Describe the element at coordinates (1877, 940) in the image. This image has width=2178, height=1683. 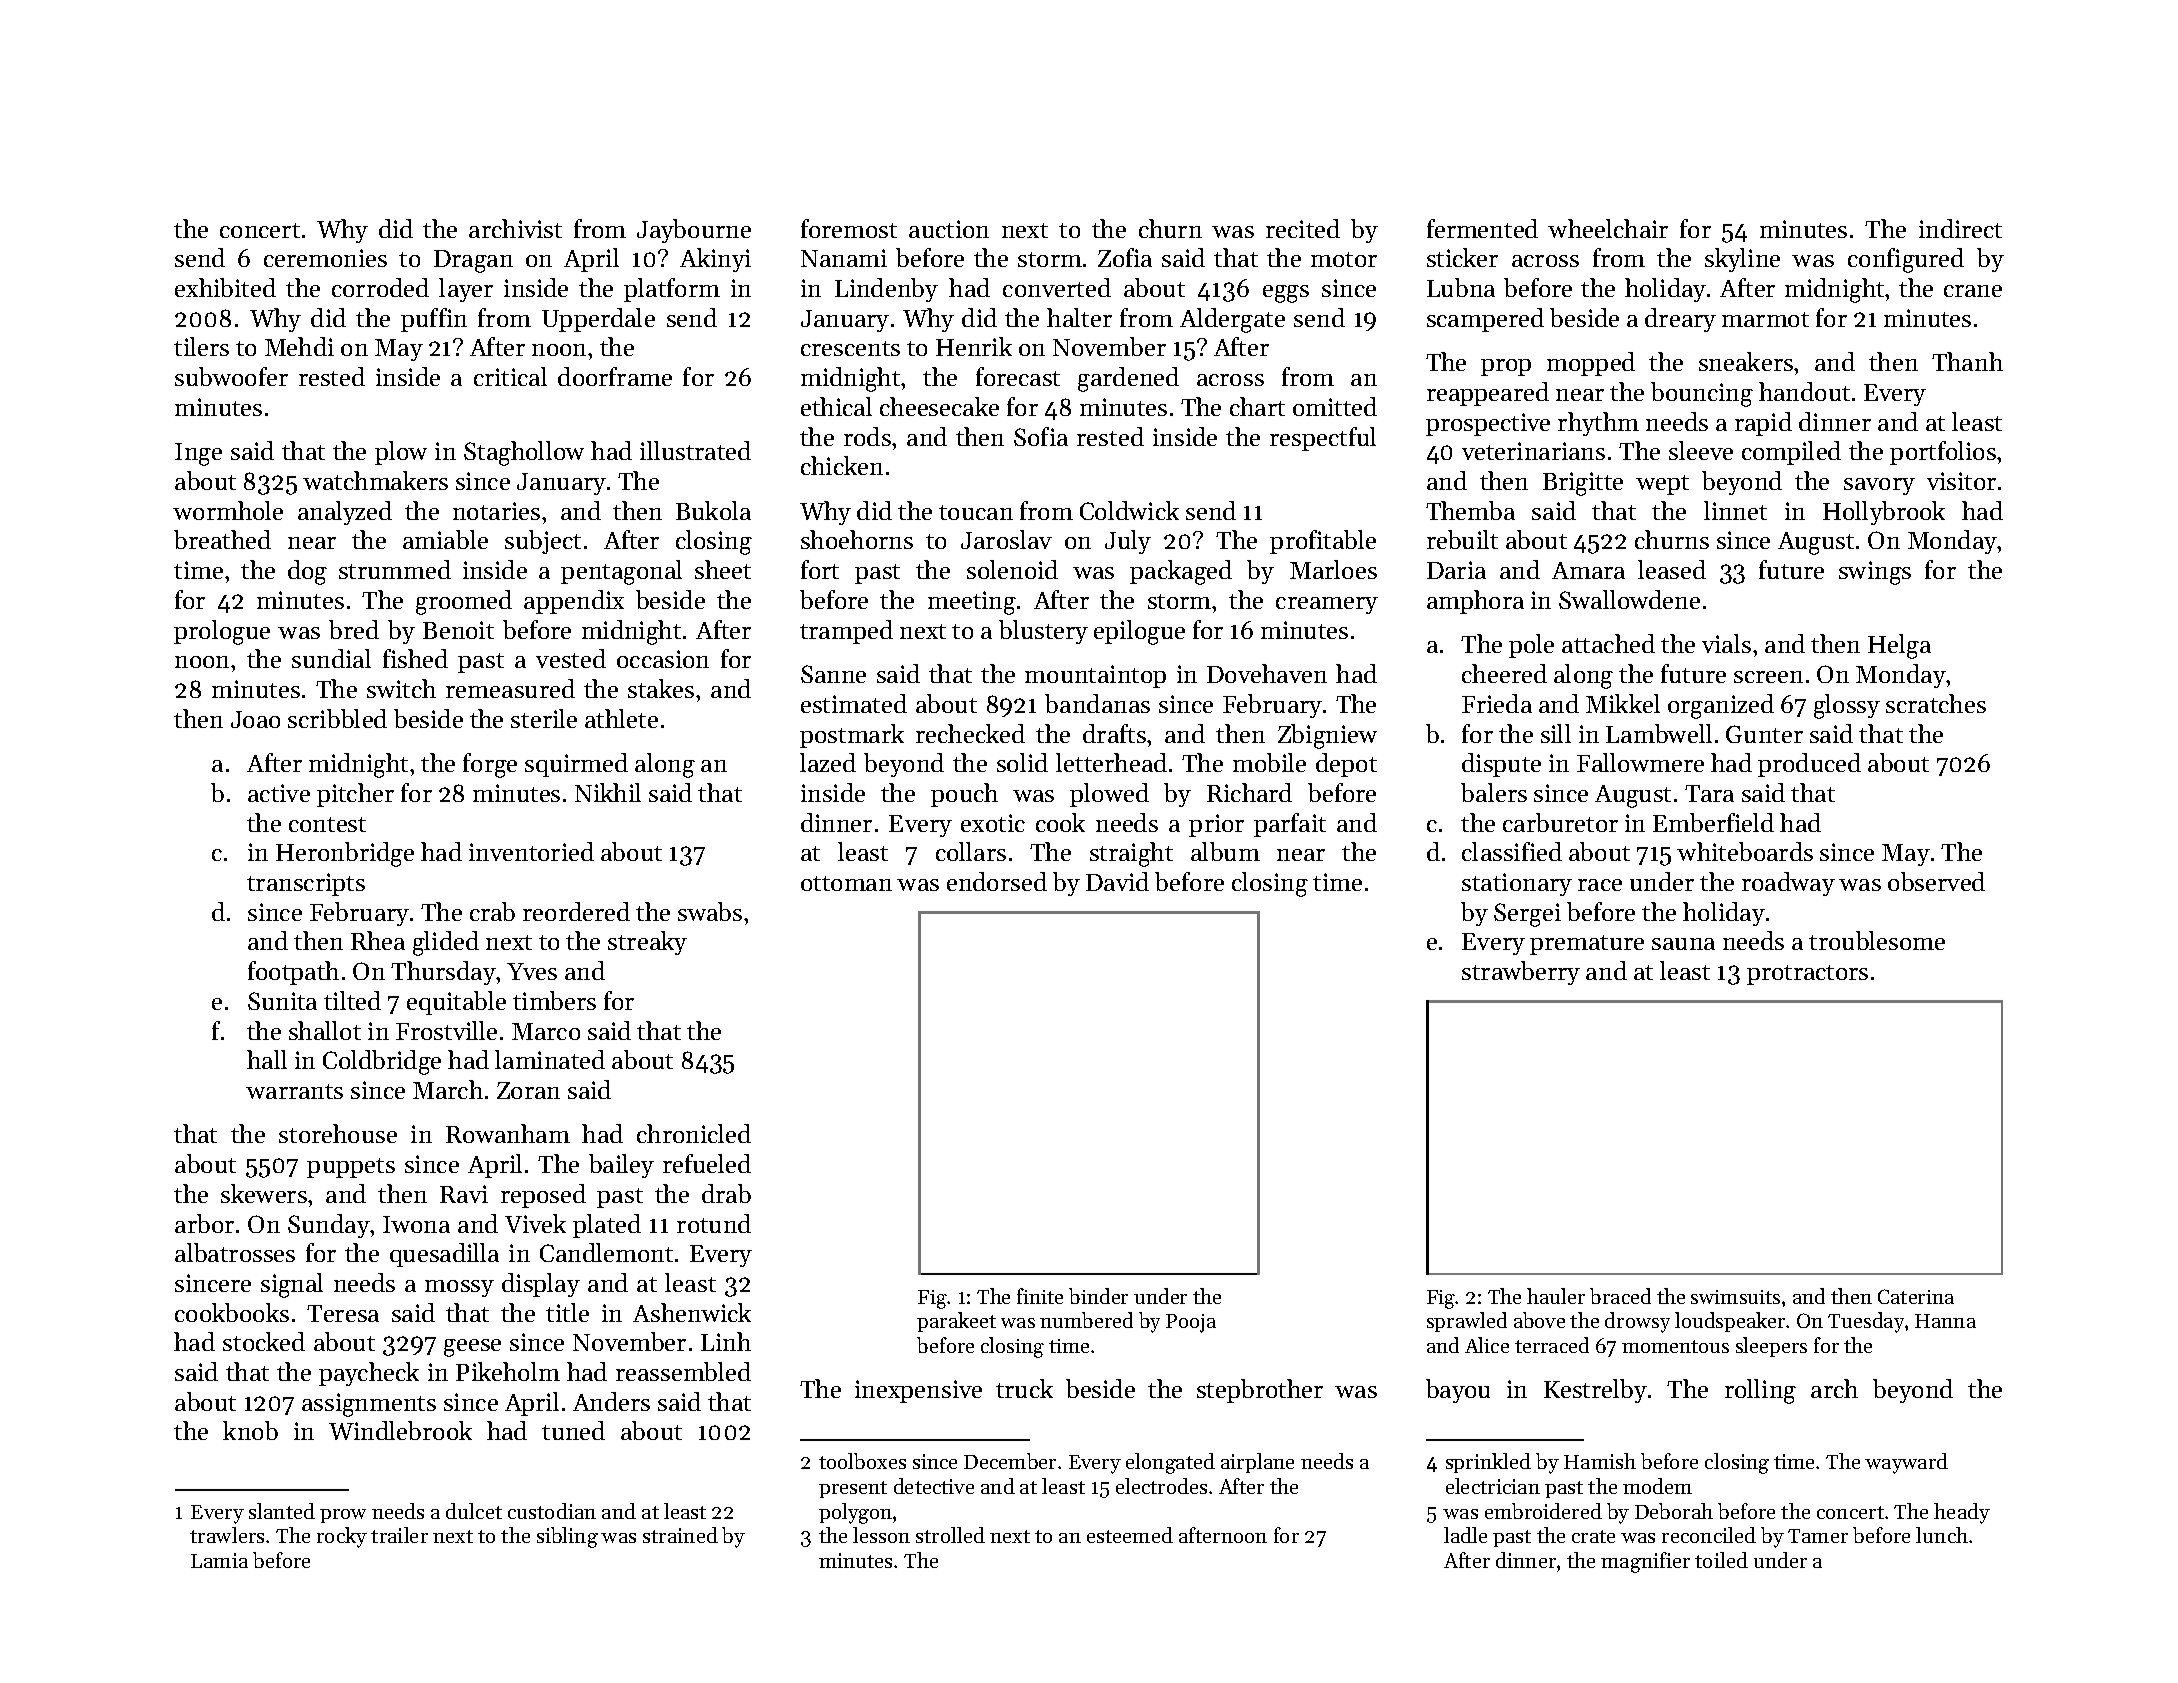
I see `troublesome` at that location.
